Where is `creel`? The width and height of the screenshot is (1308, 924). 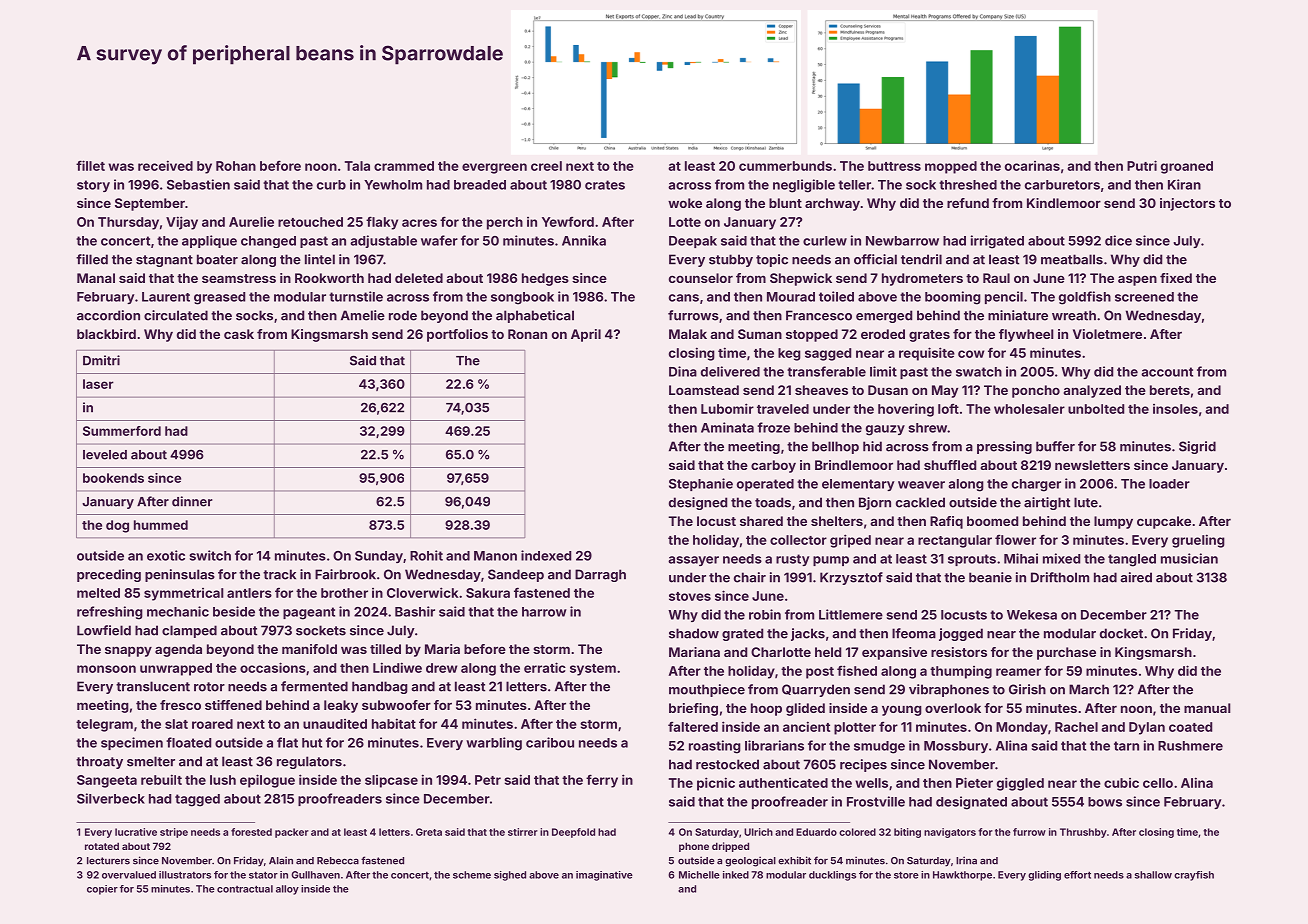 creel is located at coordinates (546, 166).
